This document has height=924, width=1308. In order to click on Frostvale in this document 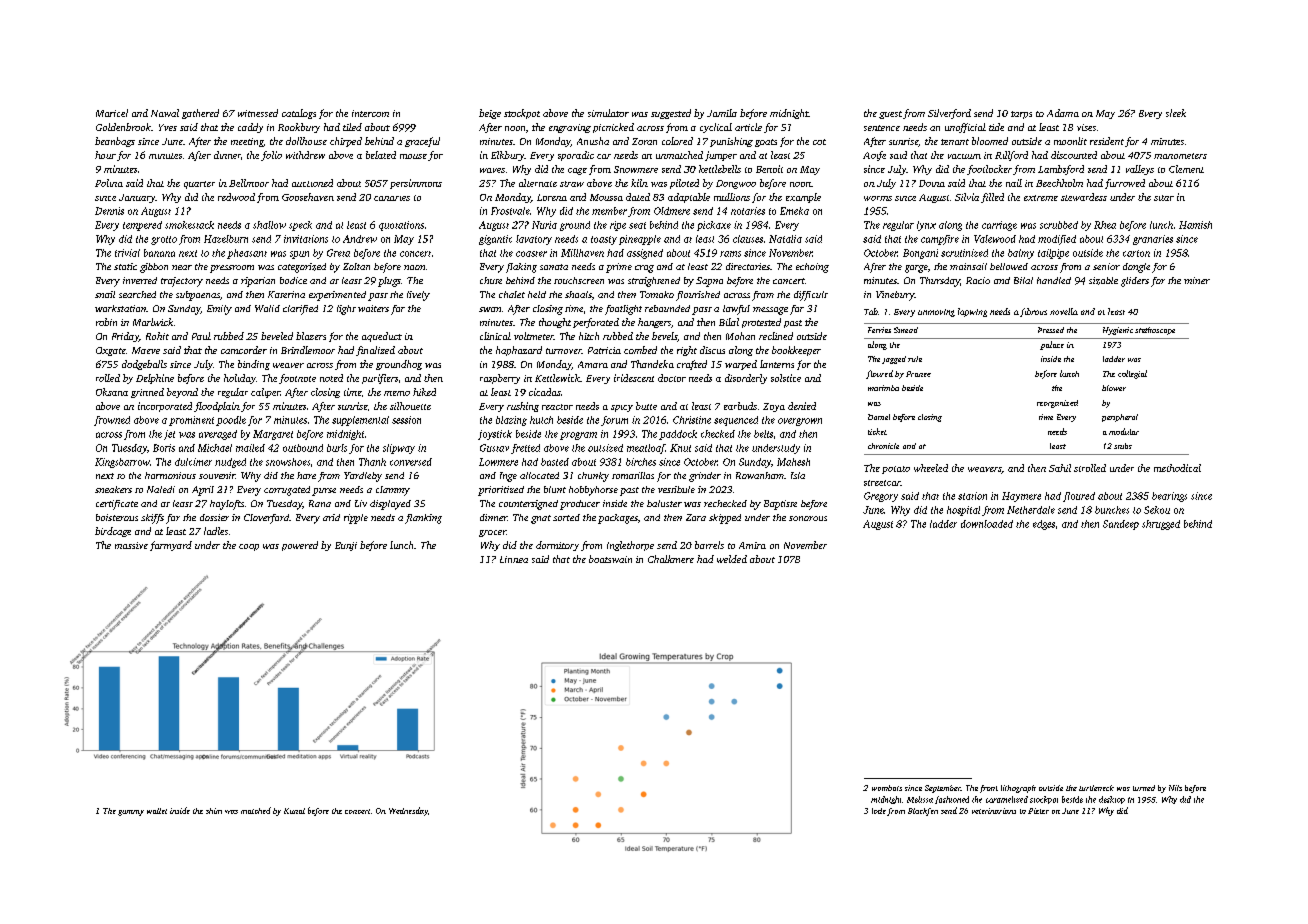, I will do `click(510, 211)`.
